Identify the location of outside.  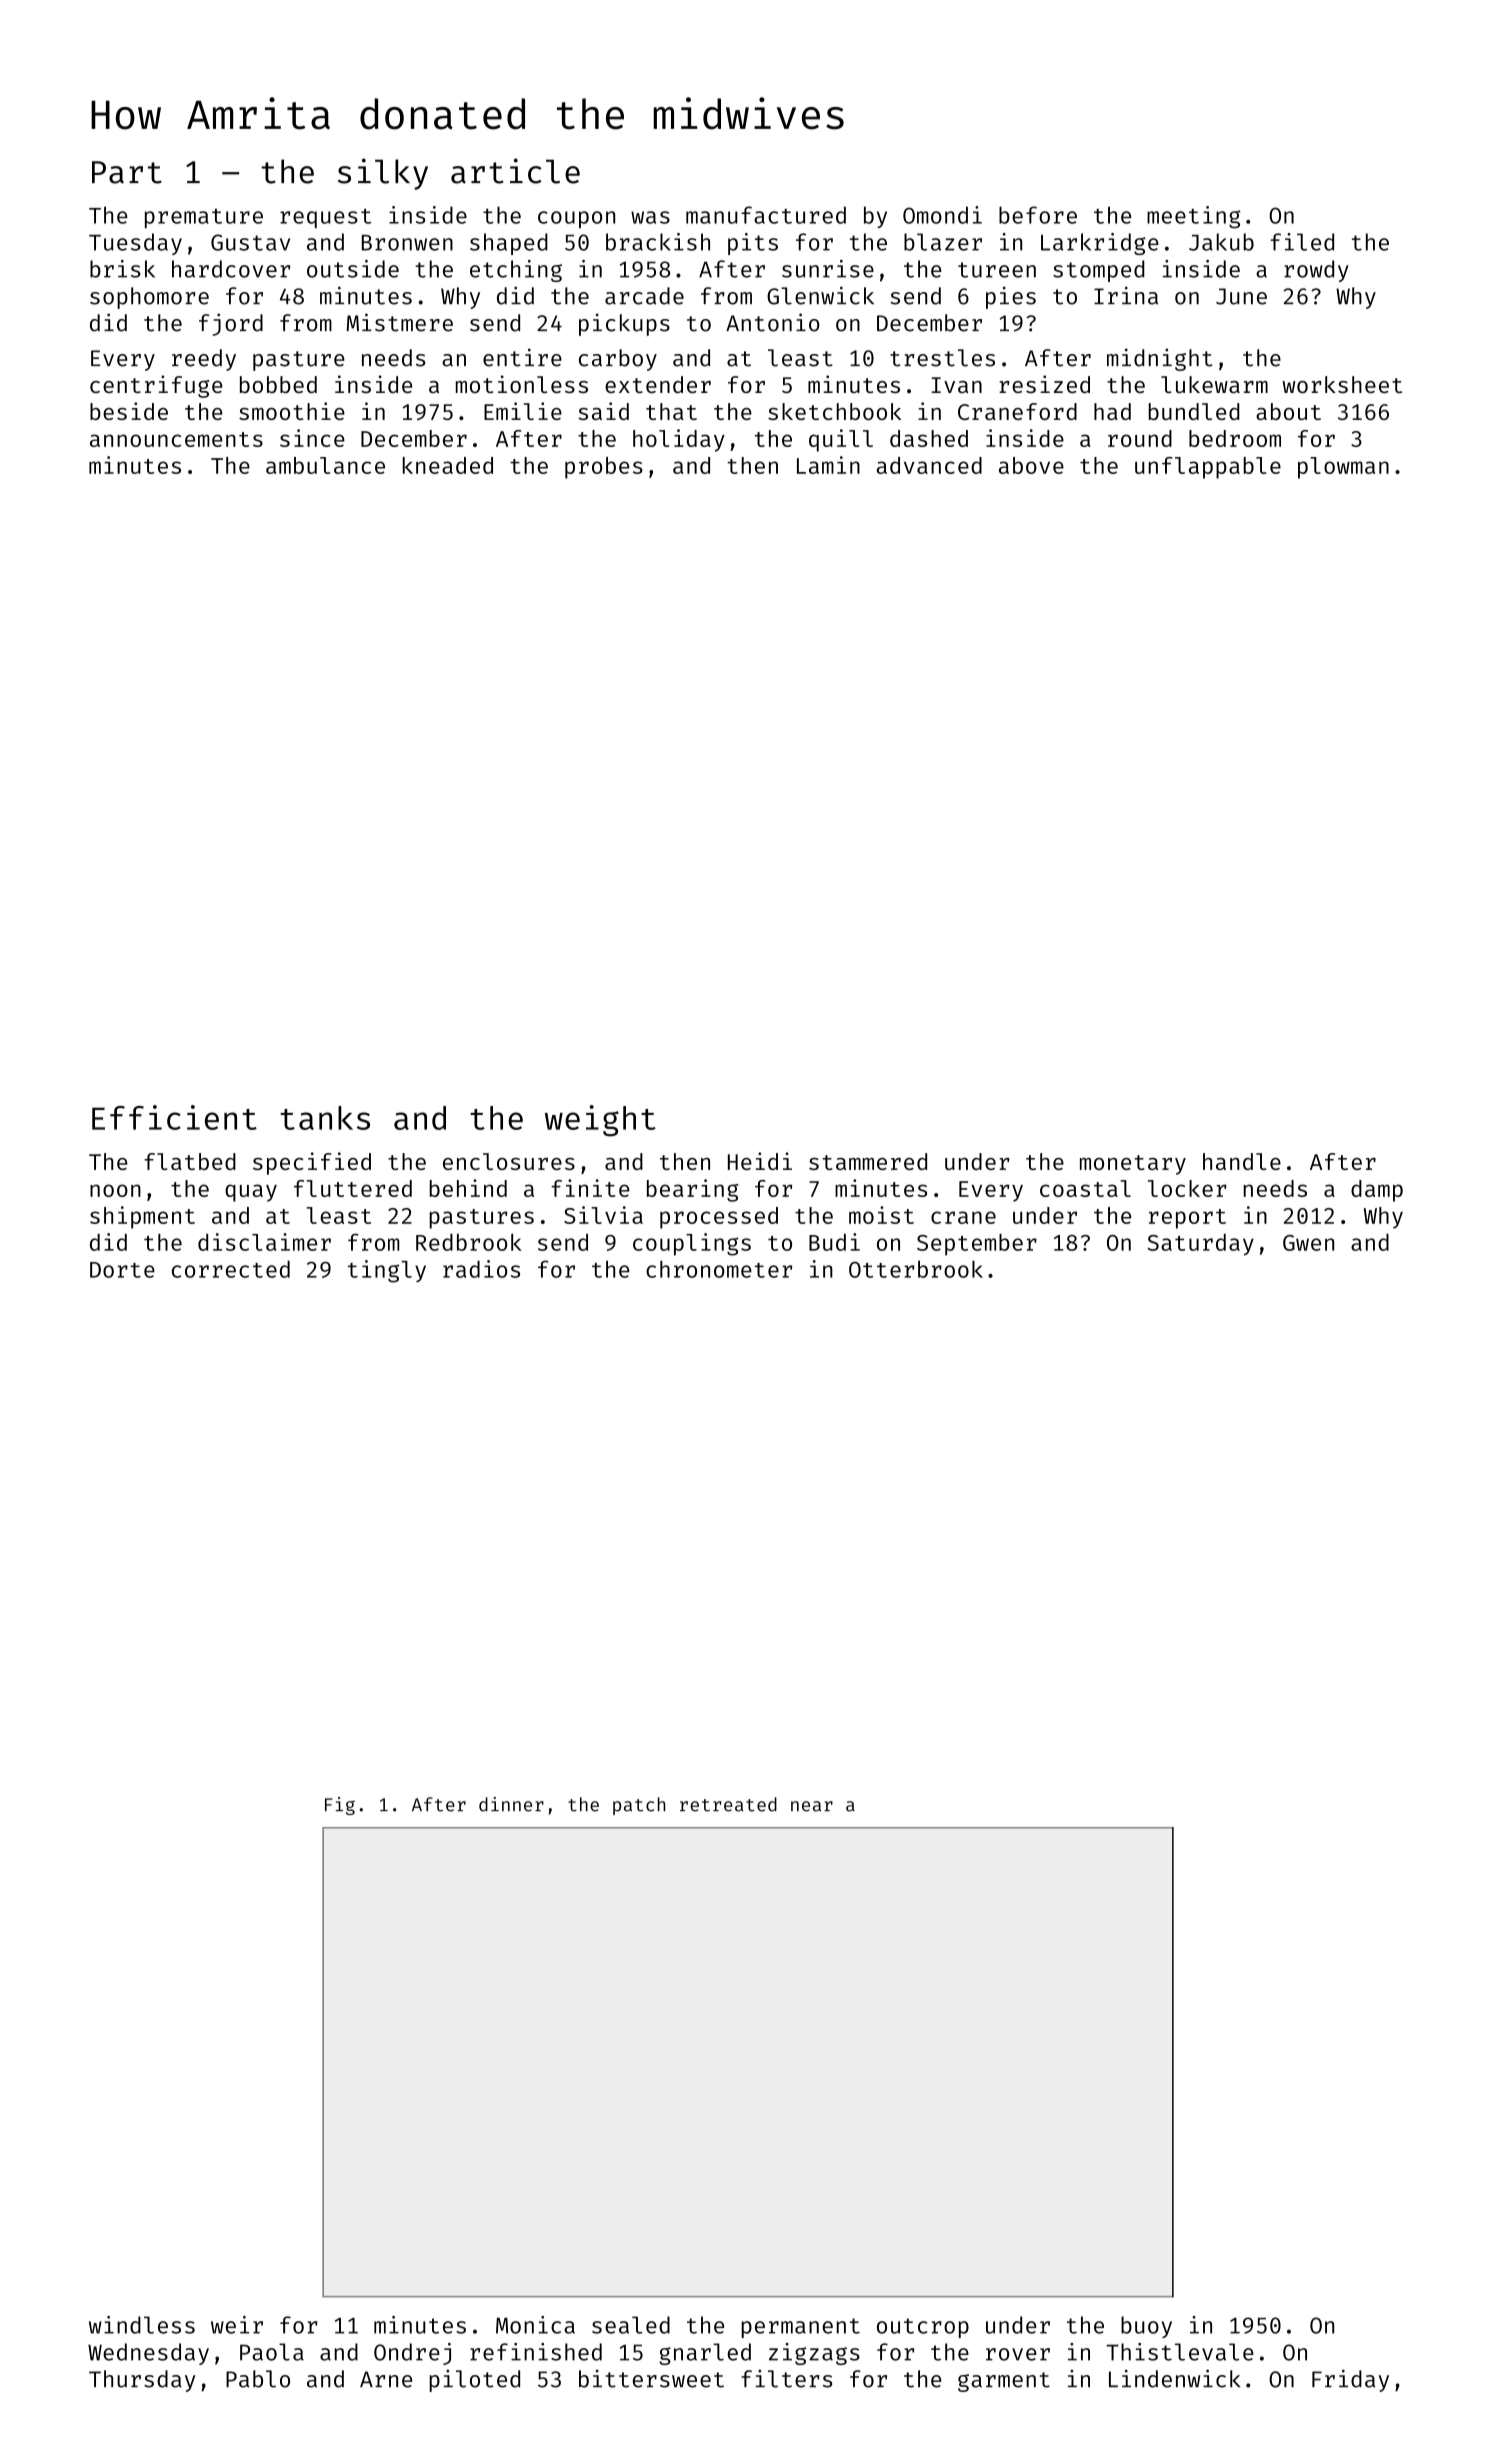
(353, 269).
